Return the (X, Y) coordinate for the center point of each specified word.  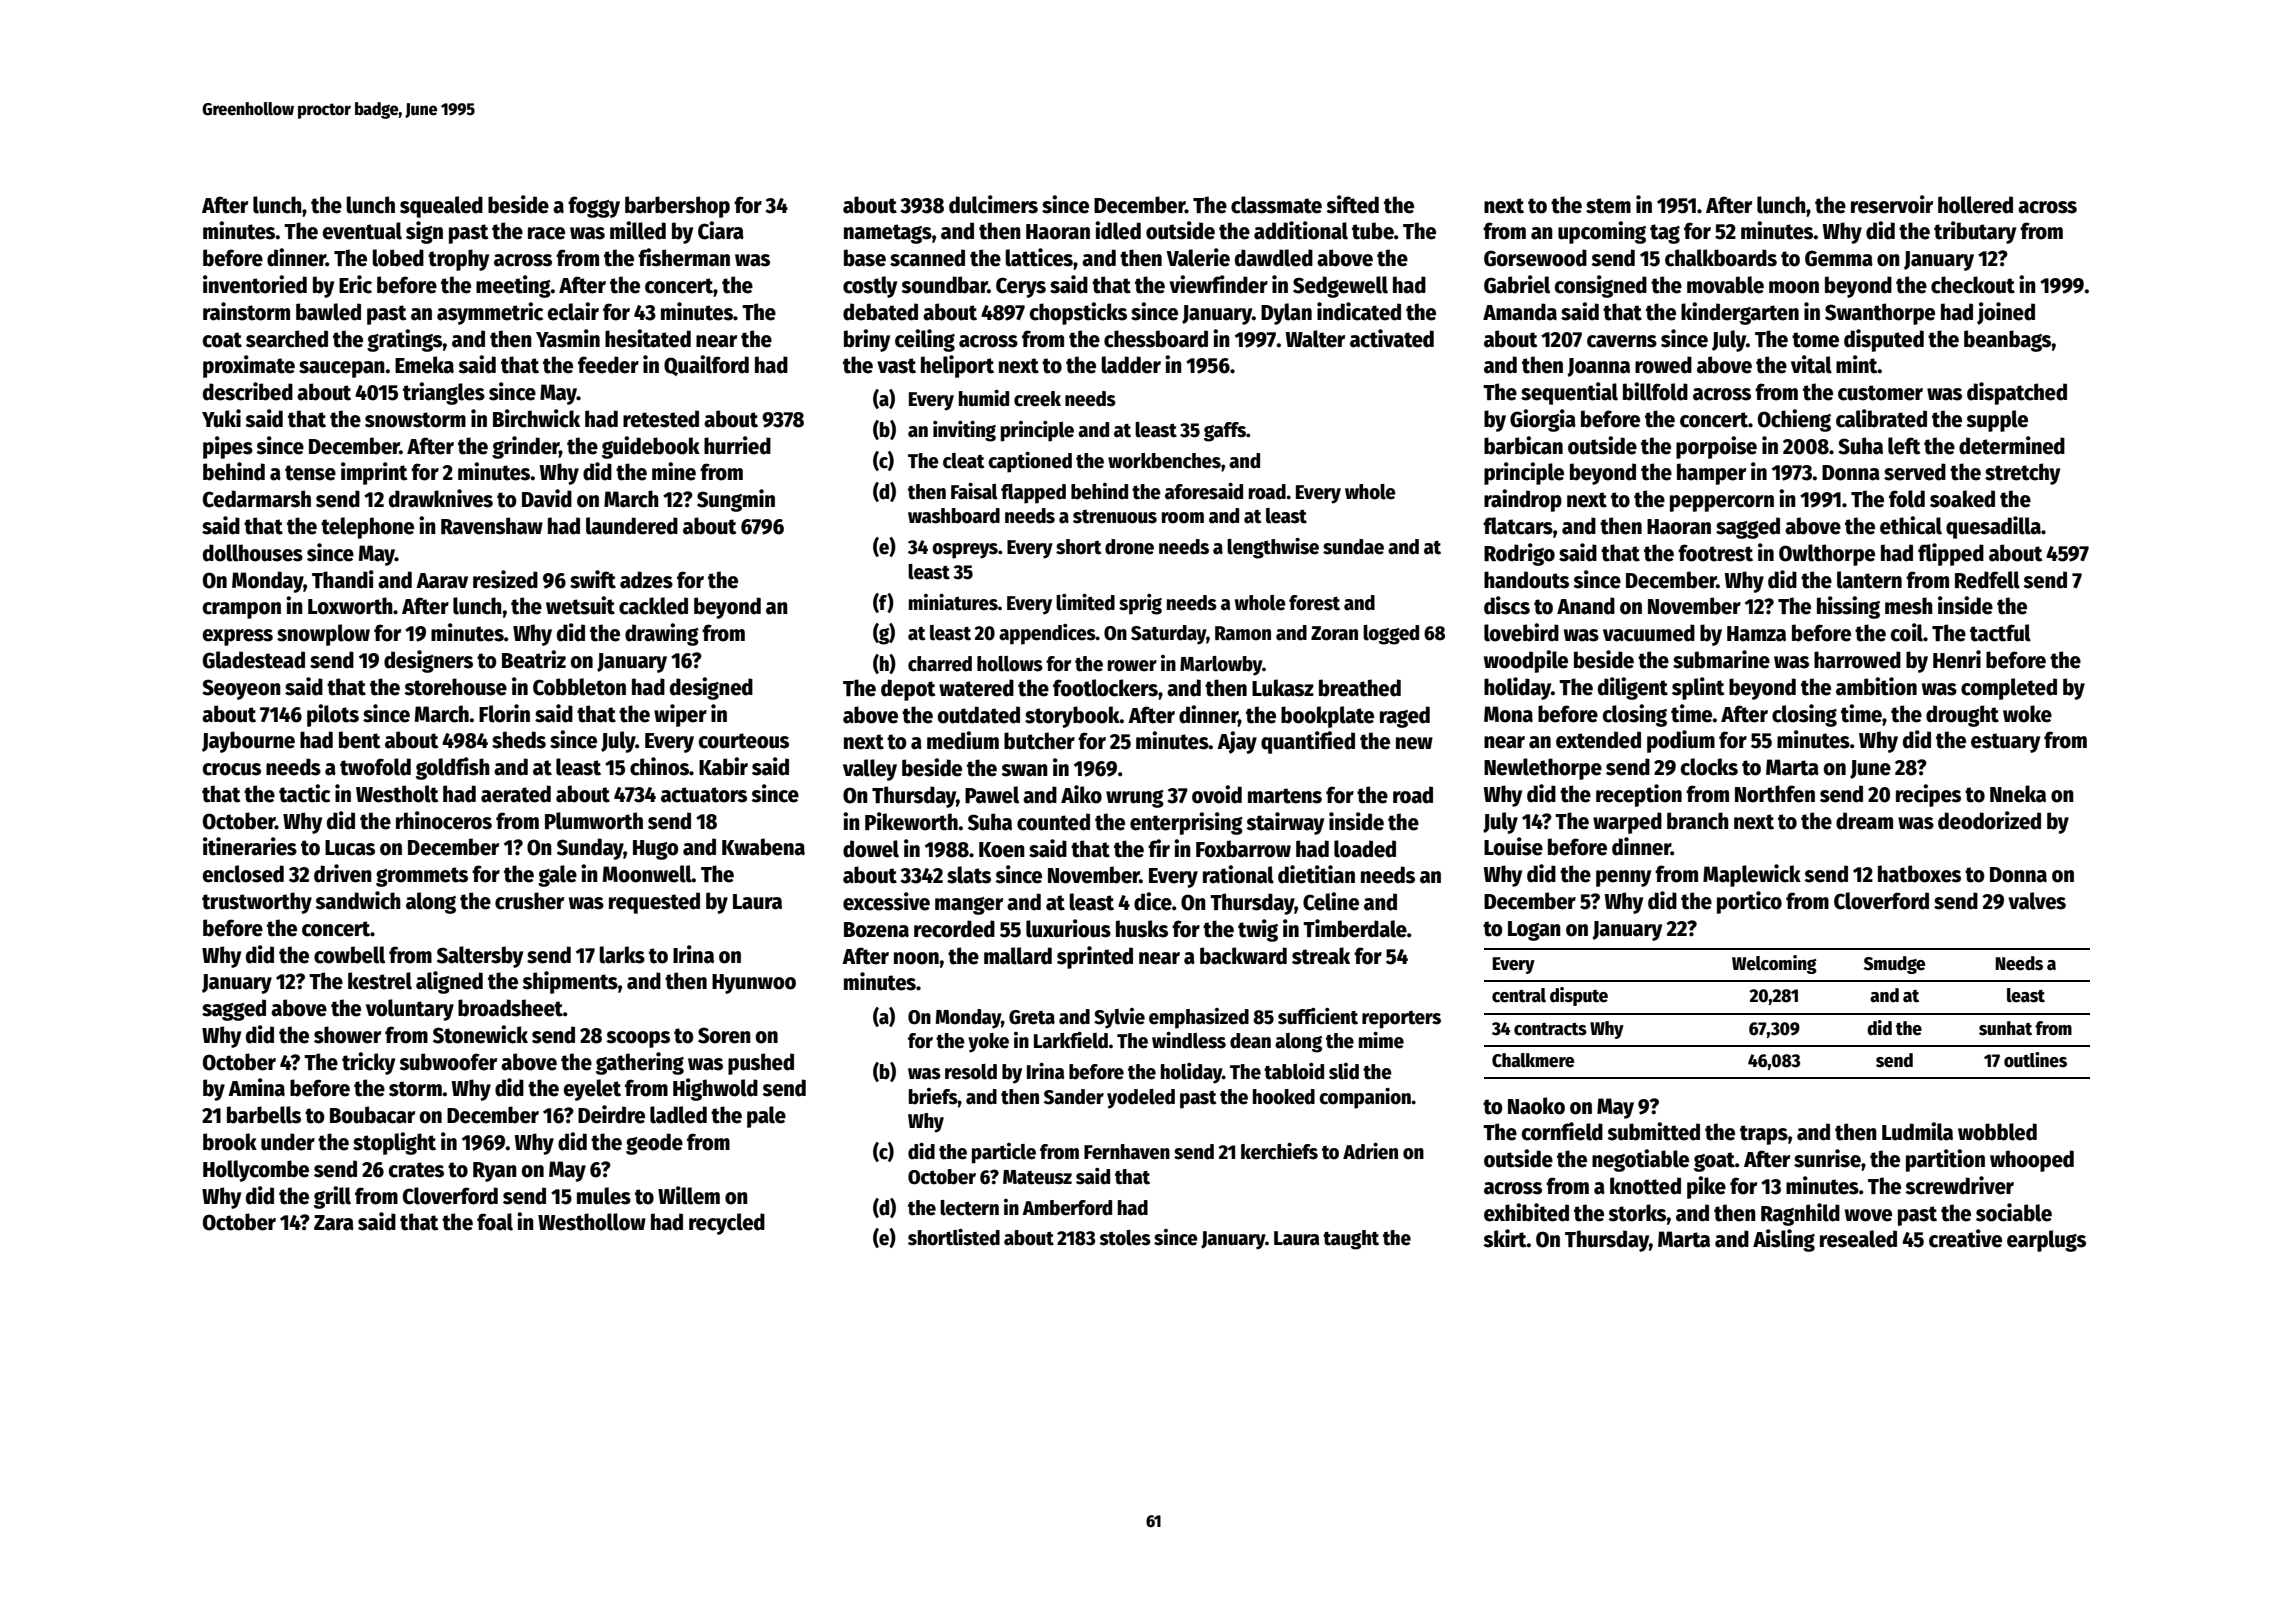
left (1904, 446)
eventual (362, 231)
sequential (1569, 393)
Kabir (723, 766)
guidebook (651, 447)
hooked (1284, 1097)
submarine (1721, 659)
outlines (2035, 1060)
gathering (640, 1063)
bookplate (1327, 717)
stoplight (394, 1143)
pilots (333, 715)
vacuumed (1649, 633)
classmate (1276, 205)
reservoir (1892, 204)
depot (908, 690)
